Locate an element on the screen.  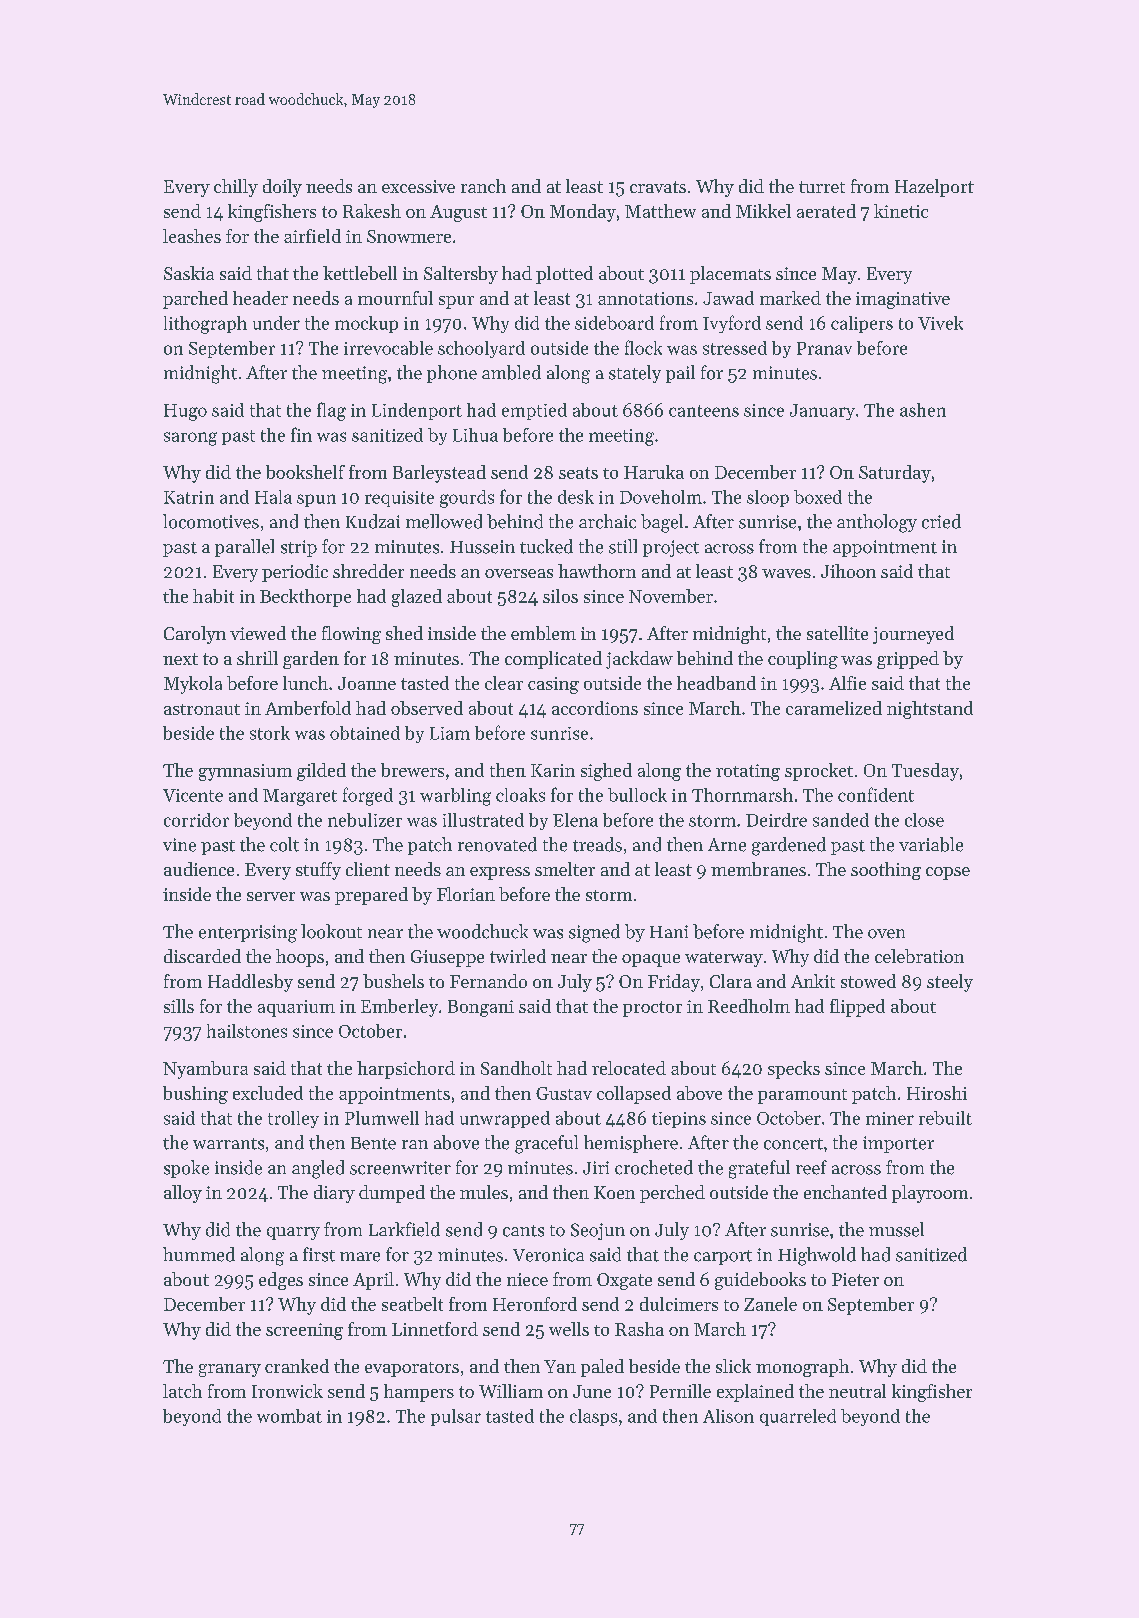
screening is located at coordinates (304, 1331).
